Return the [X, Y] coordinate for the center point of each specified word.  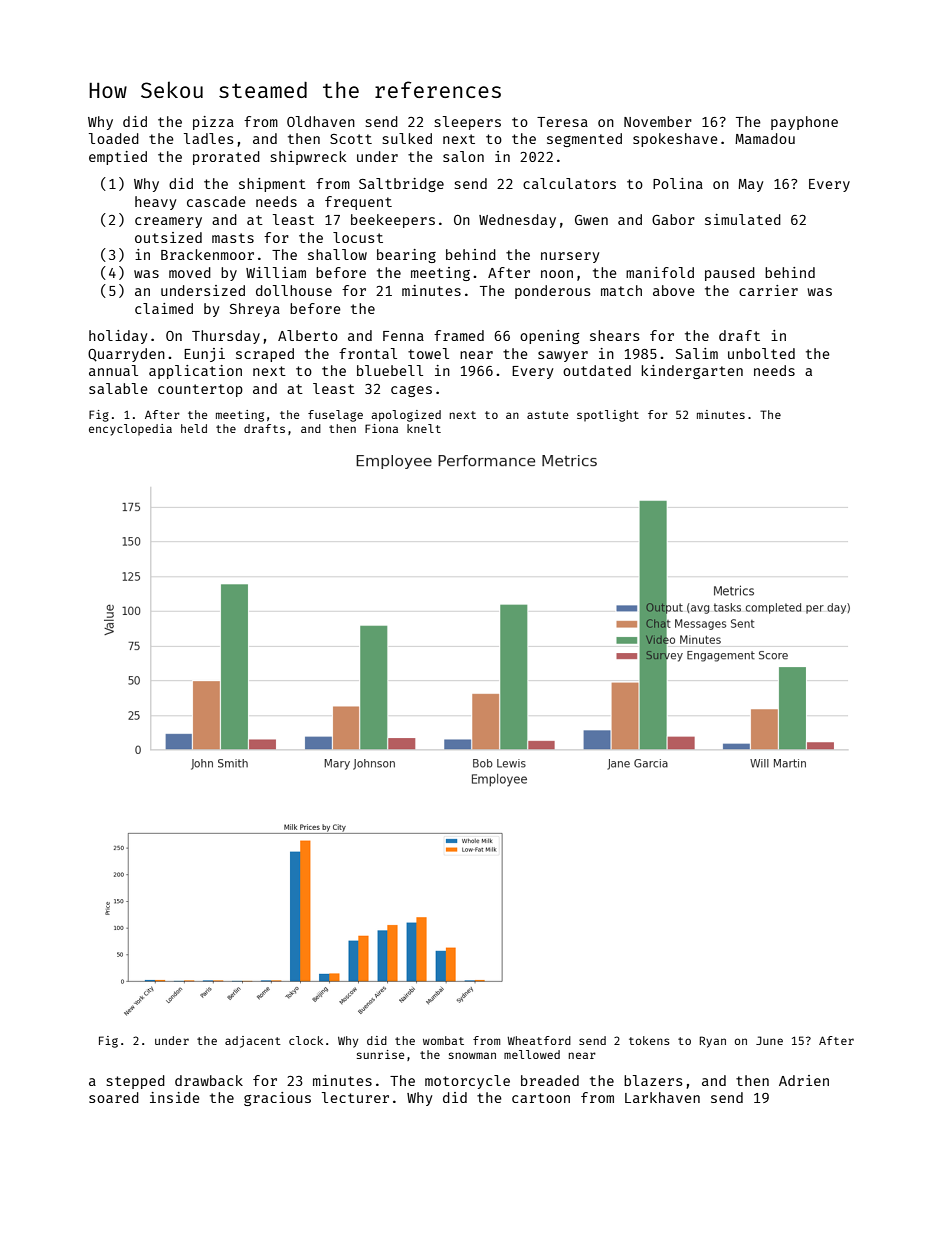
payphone [804, 123]
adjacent [253, 1042]
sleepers [468, 123]
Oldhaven [321, 121]
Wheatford [539, 1040]
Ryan [713, 1042]
